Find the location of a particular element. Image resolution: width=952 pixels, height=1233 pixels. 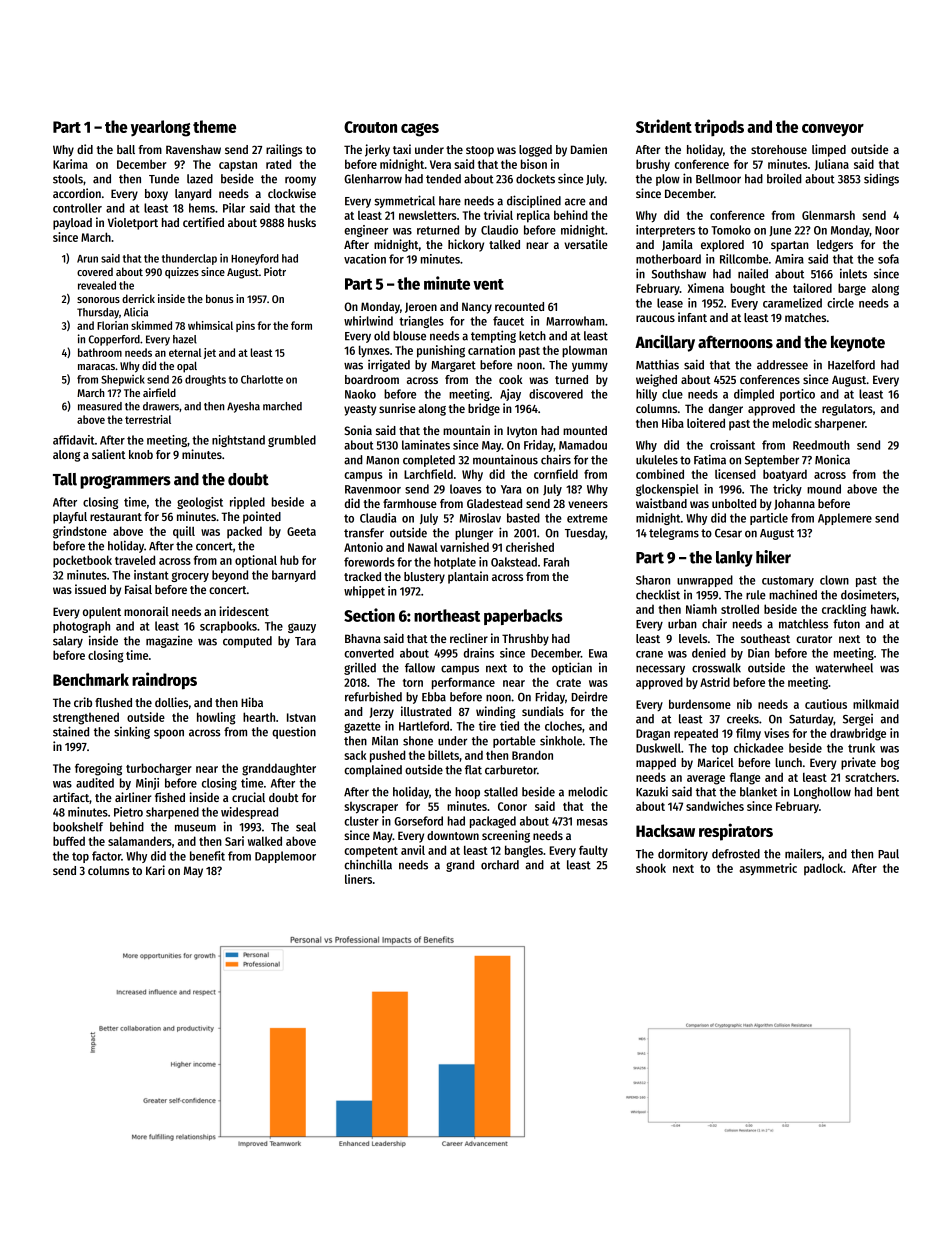

necessary is located at coordinates (660, 670).
